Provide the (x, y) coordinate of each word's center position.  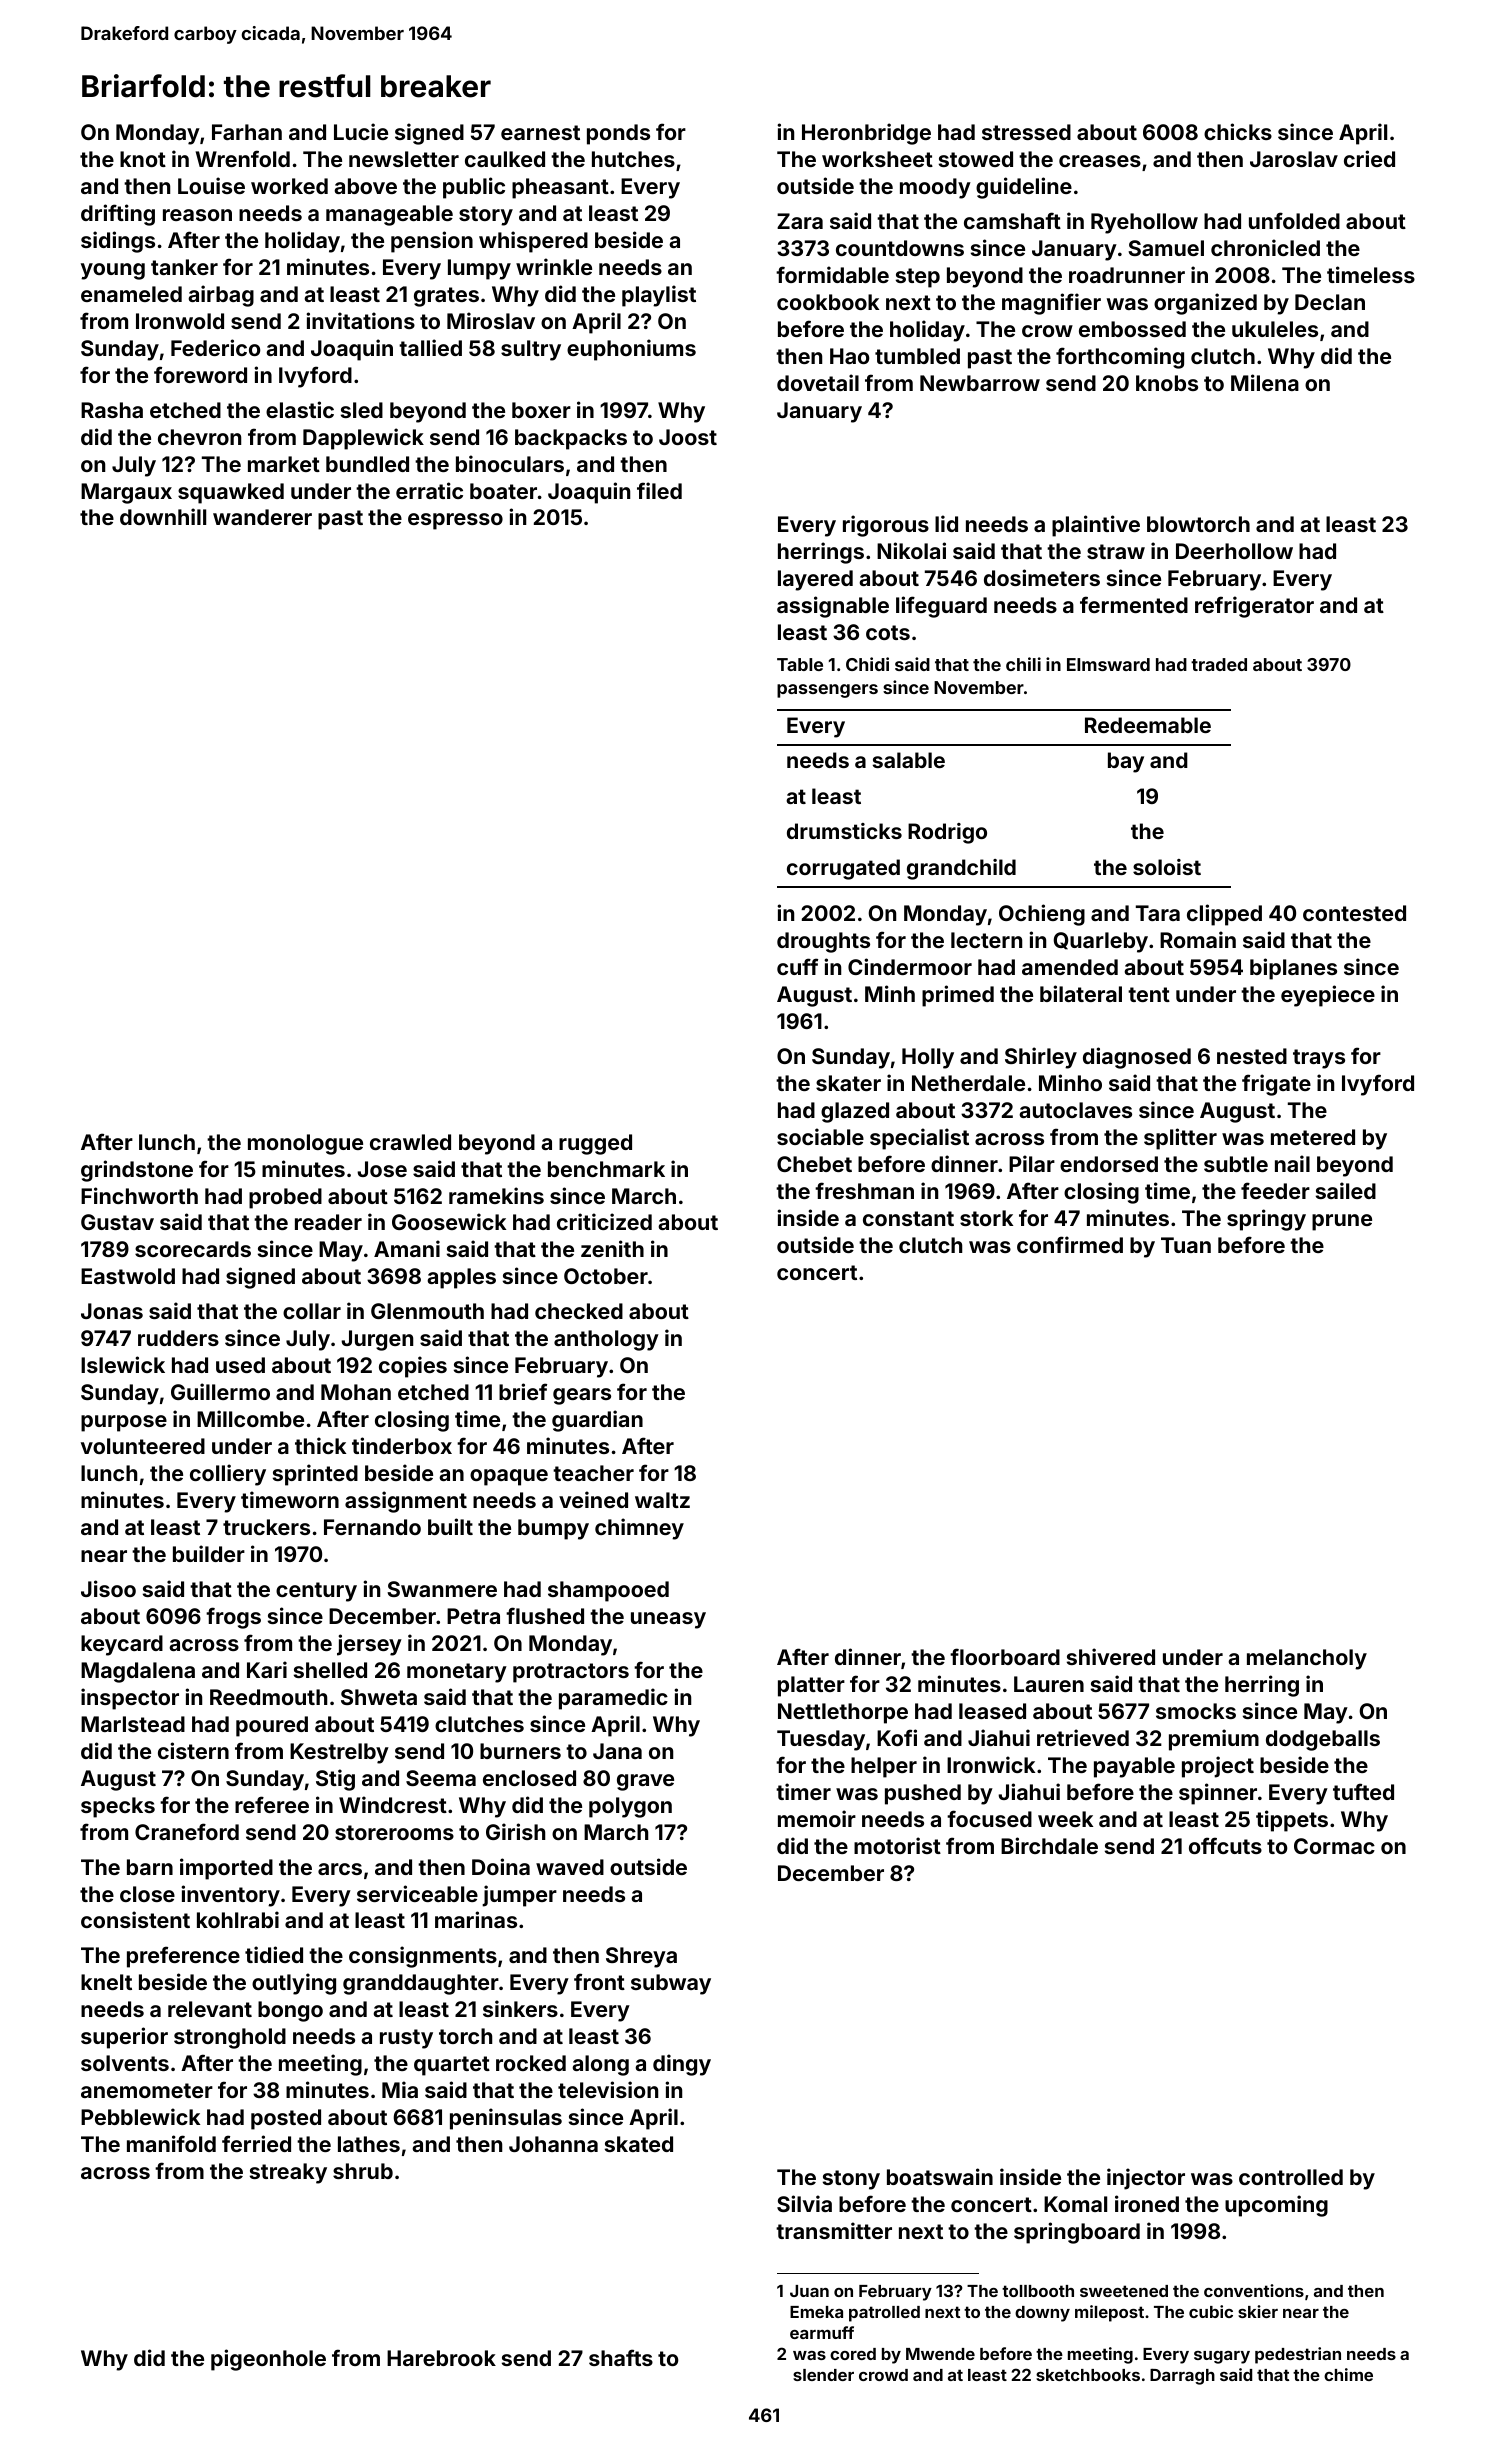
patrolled (884, 2314)
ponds (618, 134)
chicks (1238, 131)
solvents (125, 2063)
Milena (1265, 382)
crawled (410, 1142)
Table (800, 664)
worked (289, 186)
